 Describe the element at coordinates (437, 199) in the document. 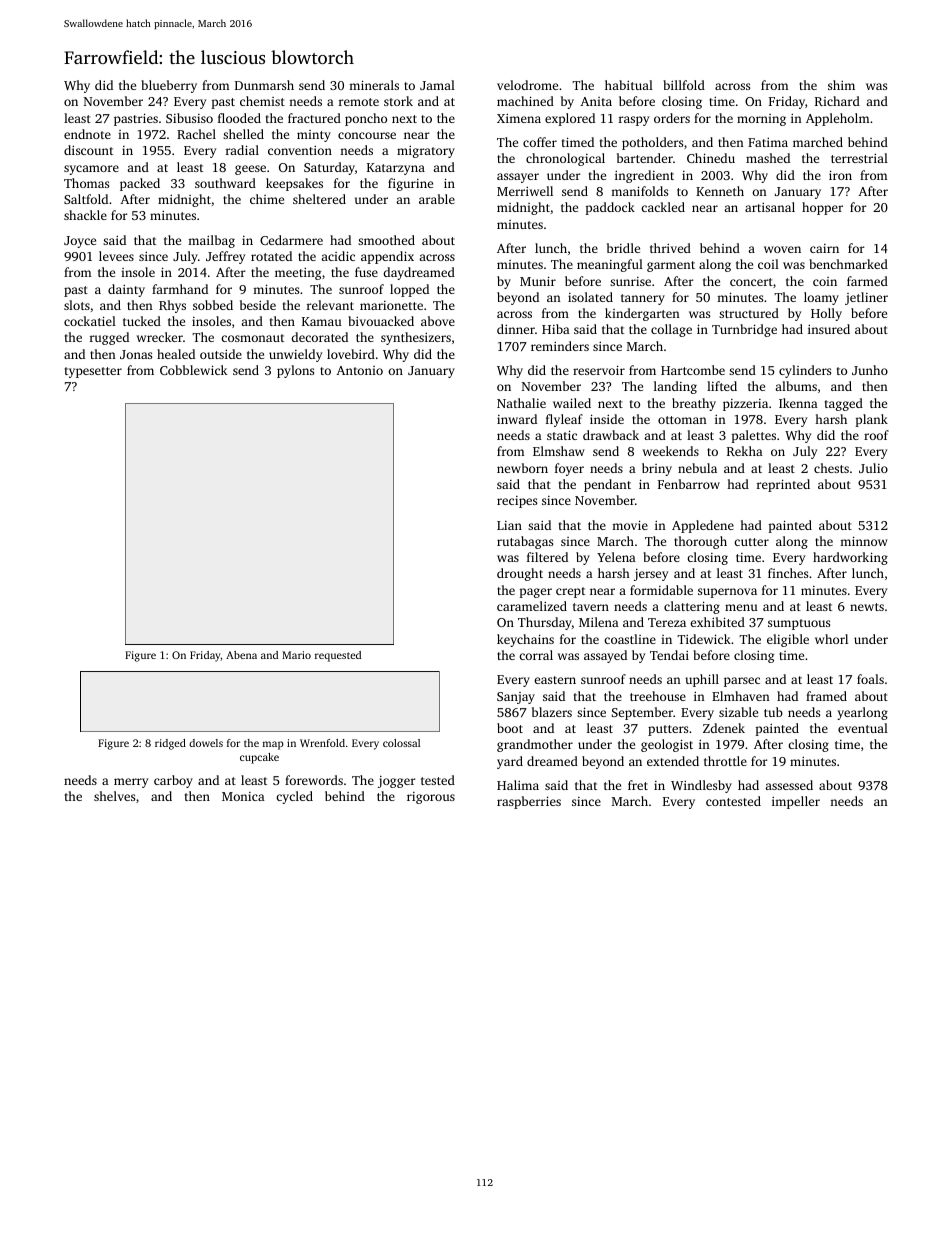

I see `arable` at that location.
